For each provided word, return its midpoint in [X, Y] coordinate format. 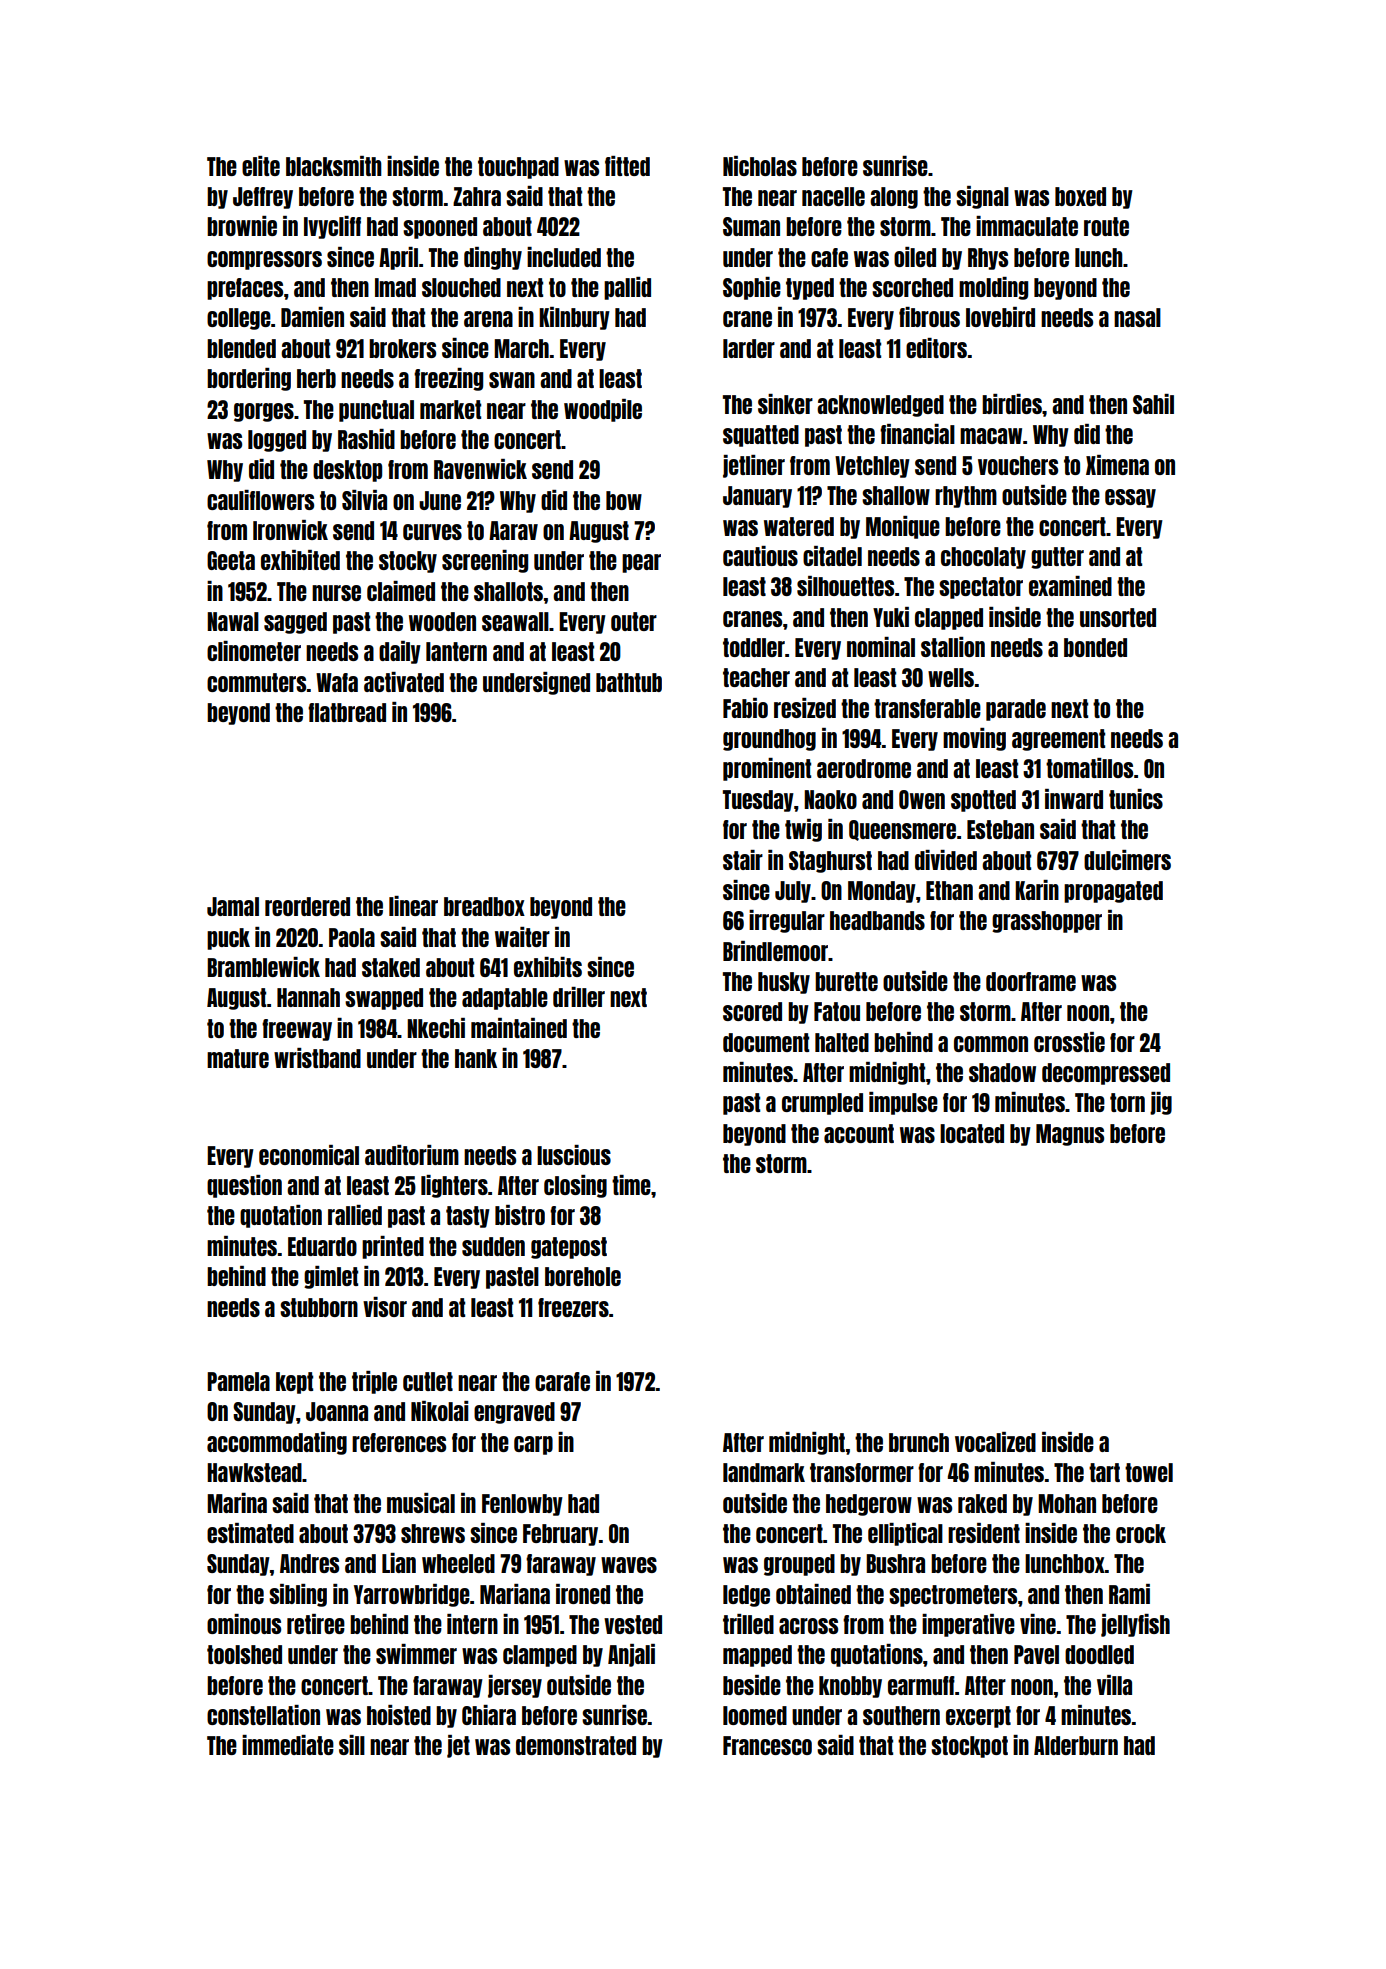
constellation [263, 1715]
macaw [991, 436]
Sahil [1153, 404]
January [757, 497]
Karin [1037, 890]
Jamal [233, 906]
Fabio [745, 708]
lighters [454, 1186]
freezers [573, 1307]
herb [316, 378]
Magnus [1070, 1135]
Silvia [364, 500]
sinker [785, 404]
